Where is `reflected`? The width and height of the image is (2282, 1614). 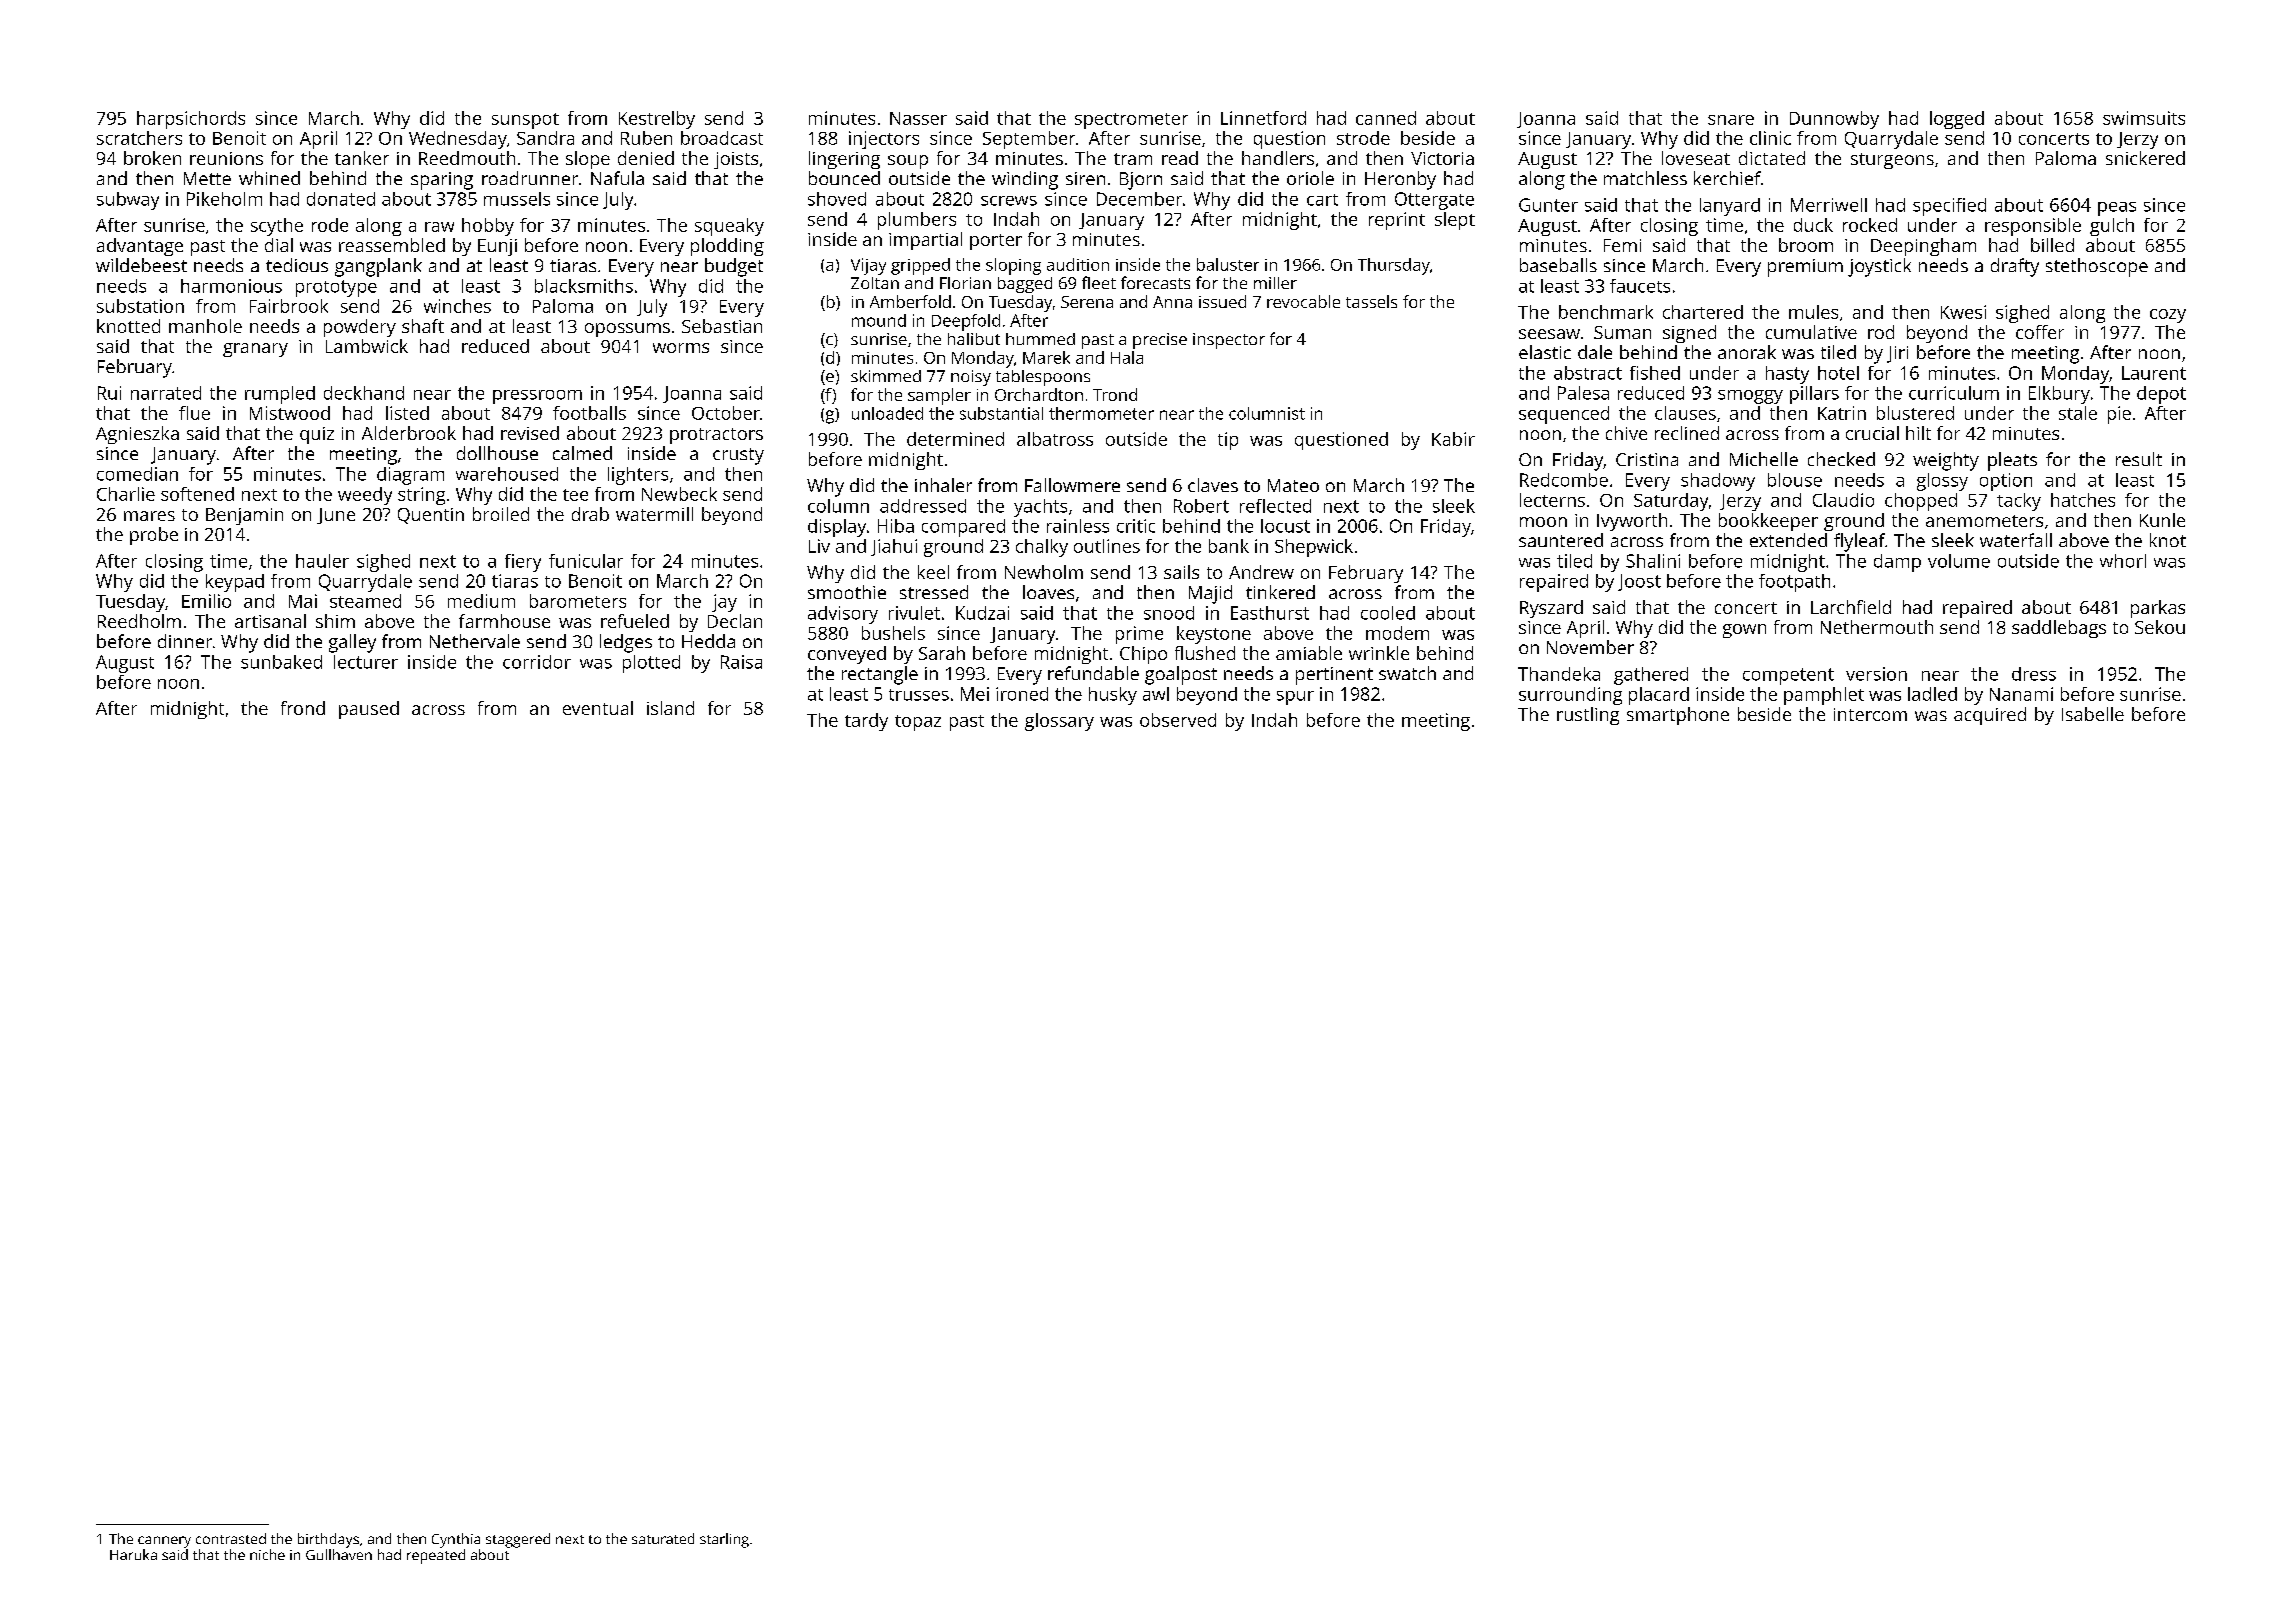 reflected is located at coordinates (1275, 506).
